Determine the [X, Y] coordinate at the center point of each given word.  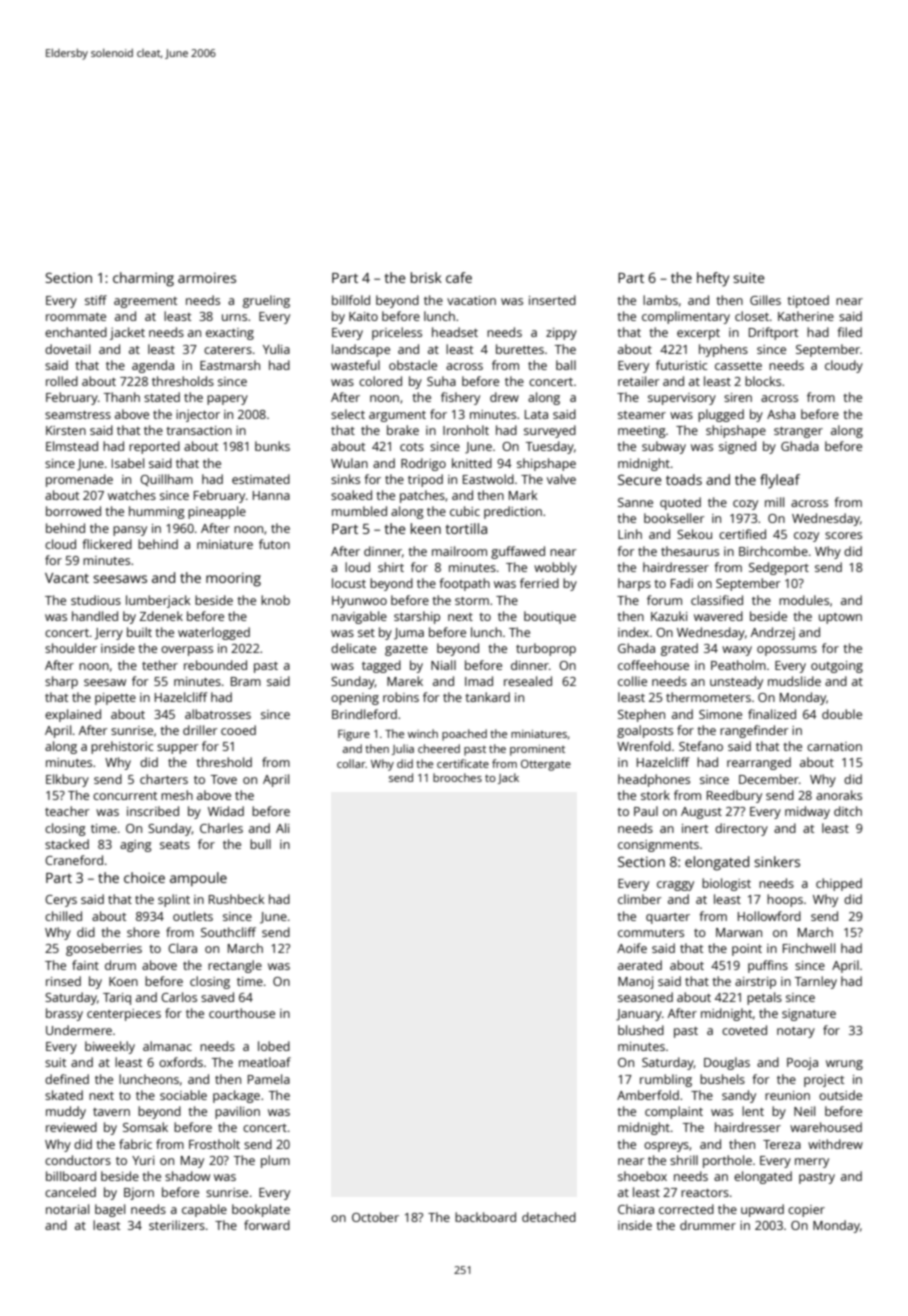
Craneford [74, 860]
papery [227, 400]
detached [549, 1217]
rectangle [235, 966]
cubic [465, 511]
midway [807, 812]
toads [684, 479]
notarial [67, 1209]
